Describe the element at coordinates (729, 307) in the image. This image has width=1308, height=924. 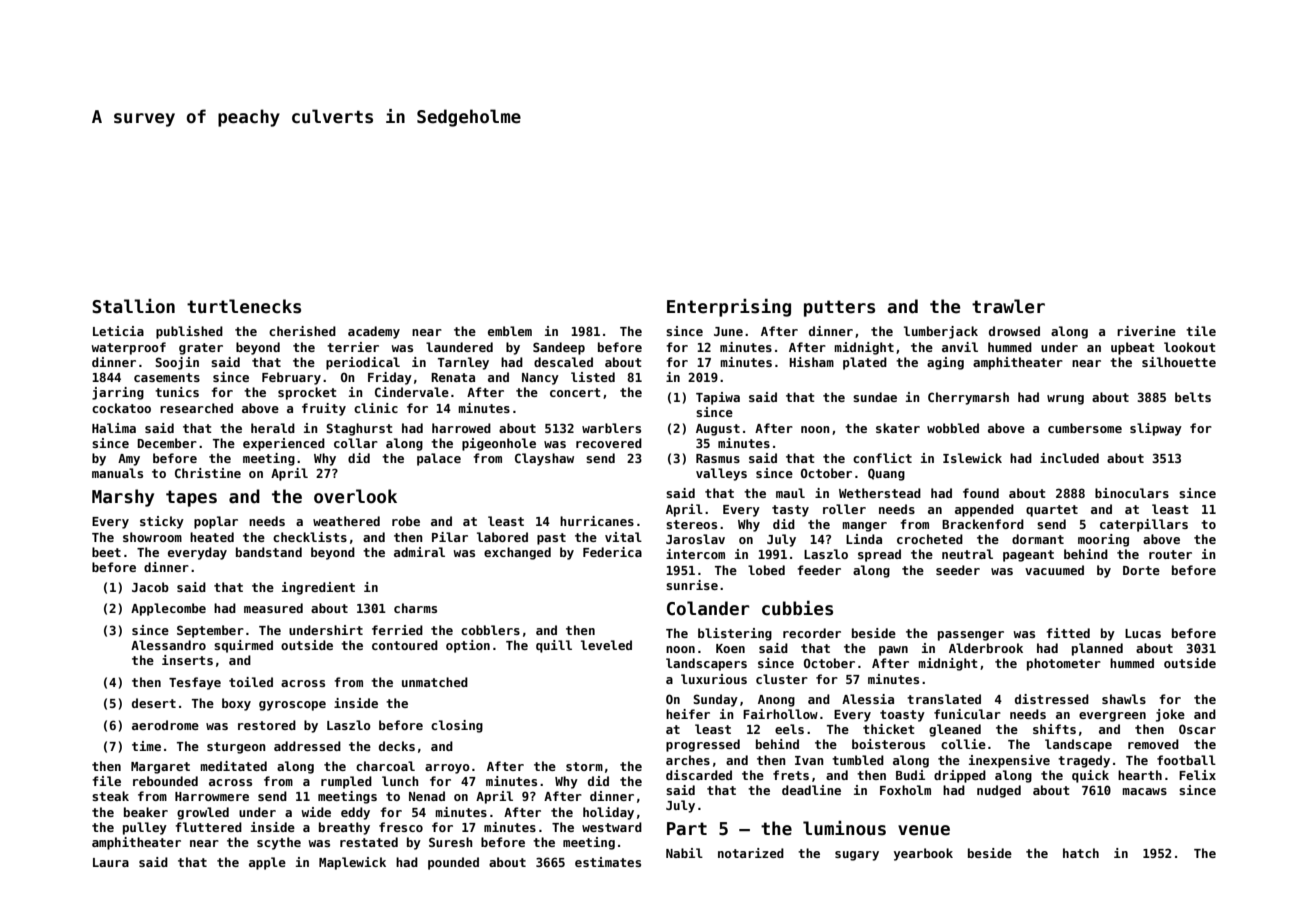
I see `Enterprising` at that location.
